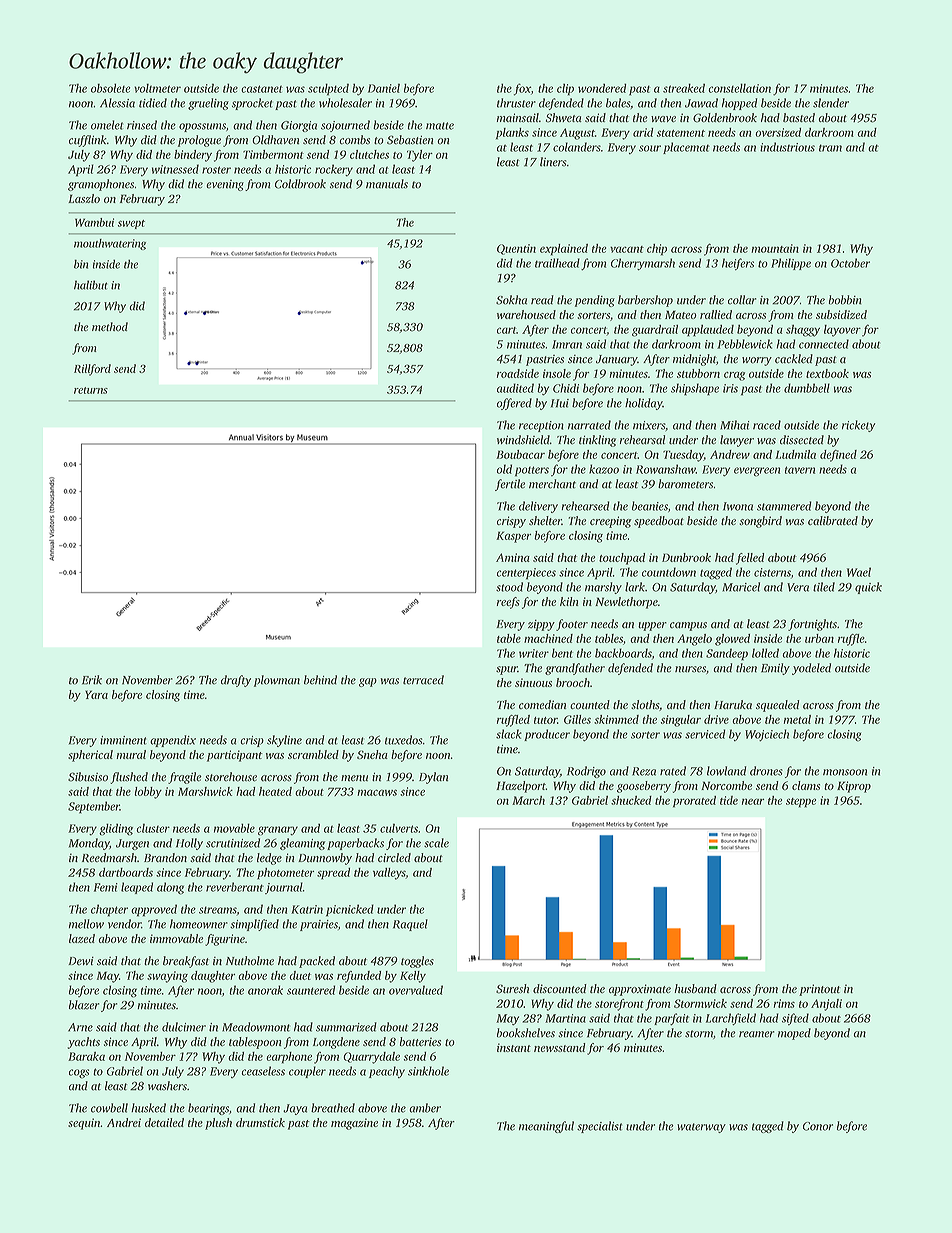  Describe the element at coordinates (84, 1124) in the document. I see `sequin` at that location.
